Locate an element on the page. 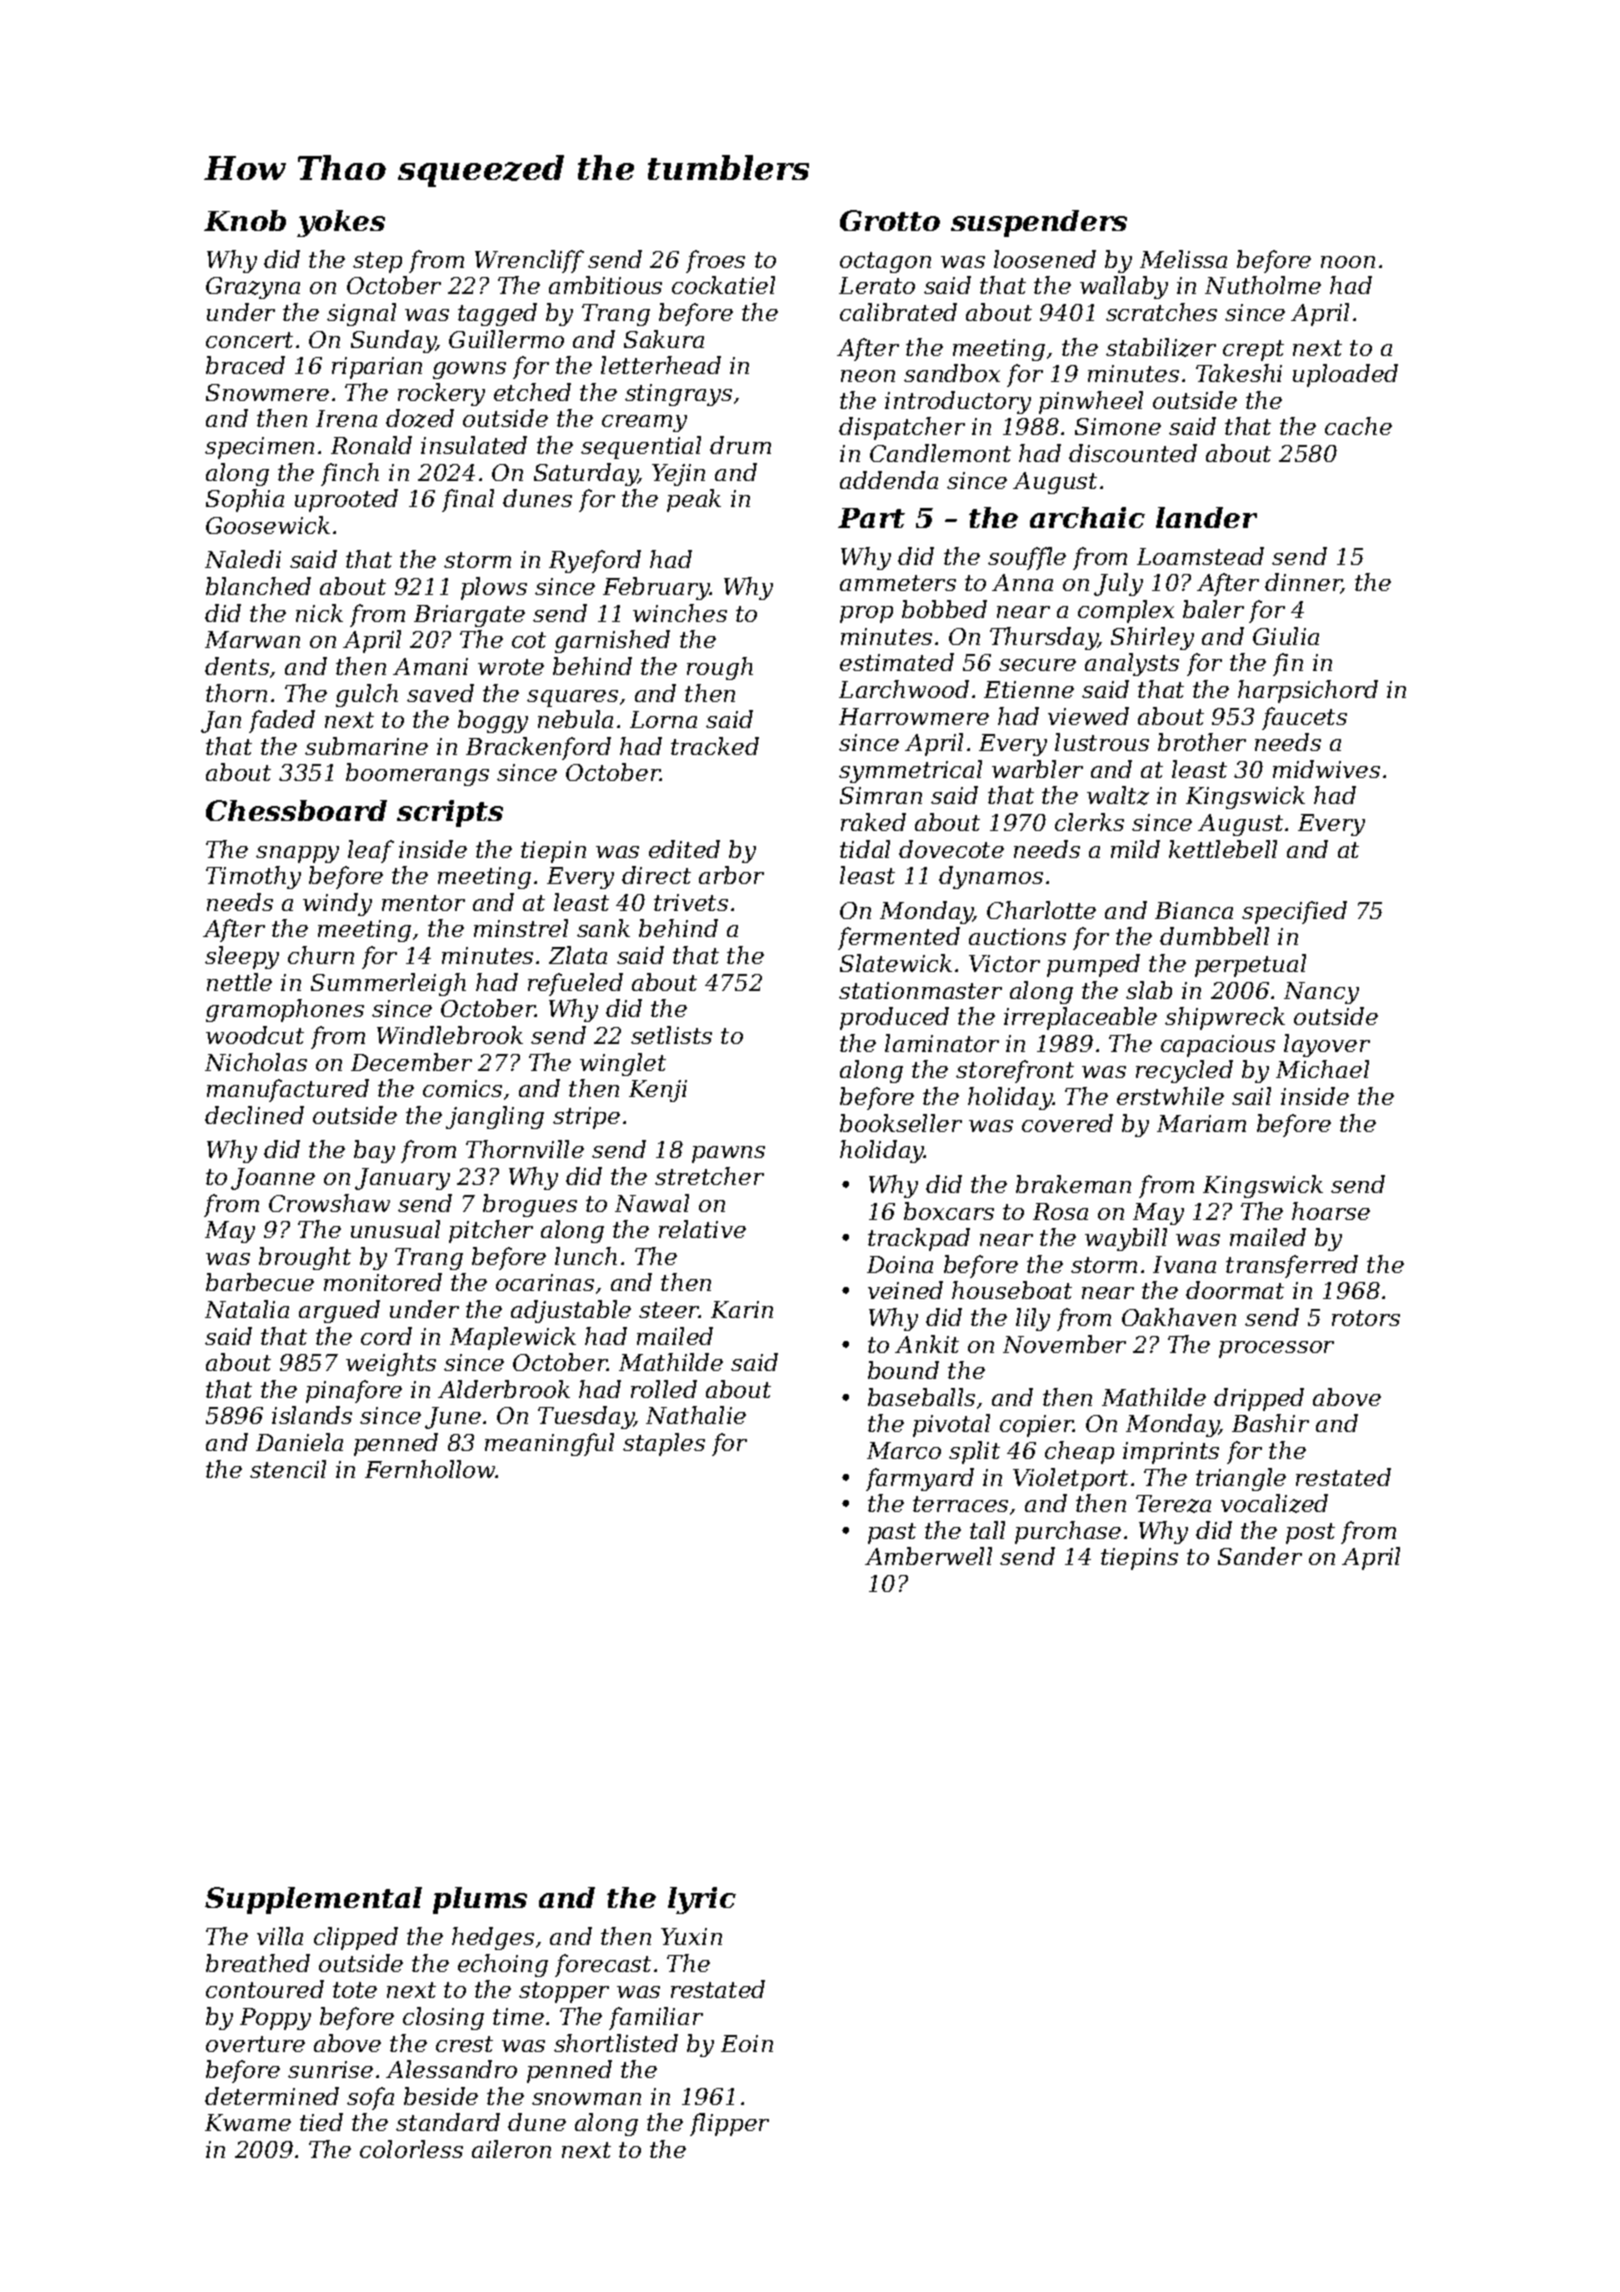  trackpad is located at coordinates (919, 1239).
